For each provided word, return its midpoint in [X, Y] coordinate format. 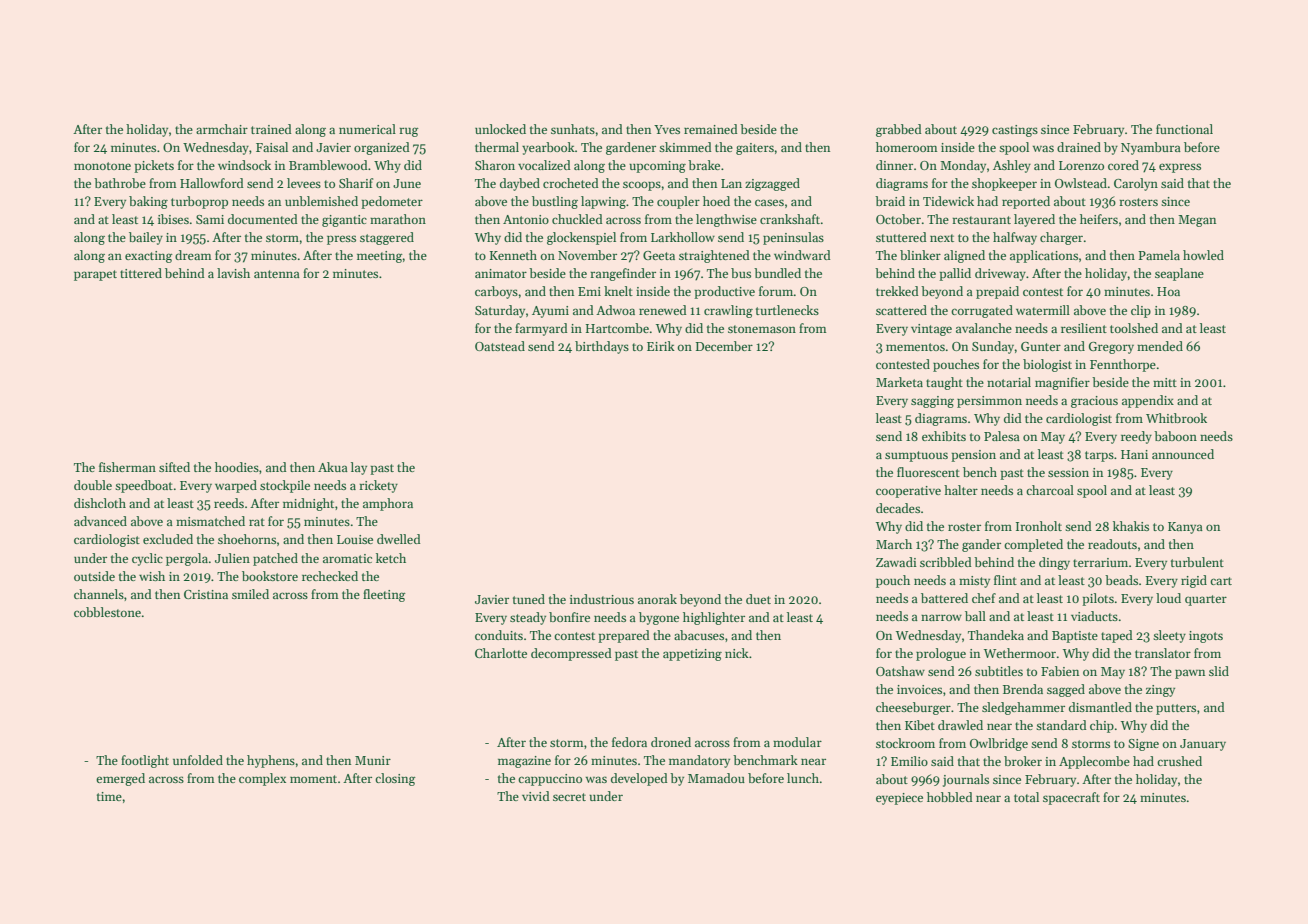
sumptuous [916, 456]
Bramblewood [328, 165]
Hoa [1168, 291]
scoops [642, 186]
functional [1184, 129]
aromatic [347, 558]
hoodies [237, 467]
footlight [145, 761]
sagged [1066, 690]
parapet [95, 275]
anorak [657, 599]
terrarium [1100, 562]
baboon [1175, 436]
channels [99, 594]
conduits [499, 635]
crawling [728, 311]
